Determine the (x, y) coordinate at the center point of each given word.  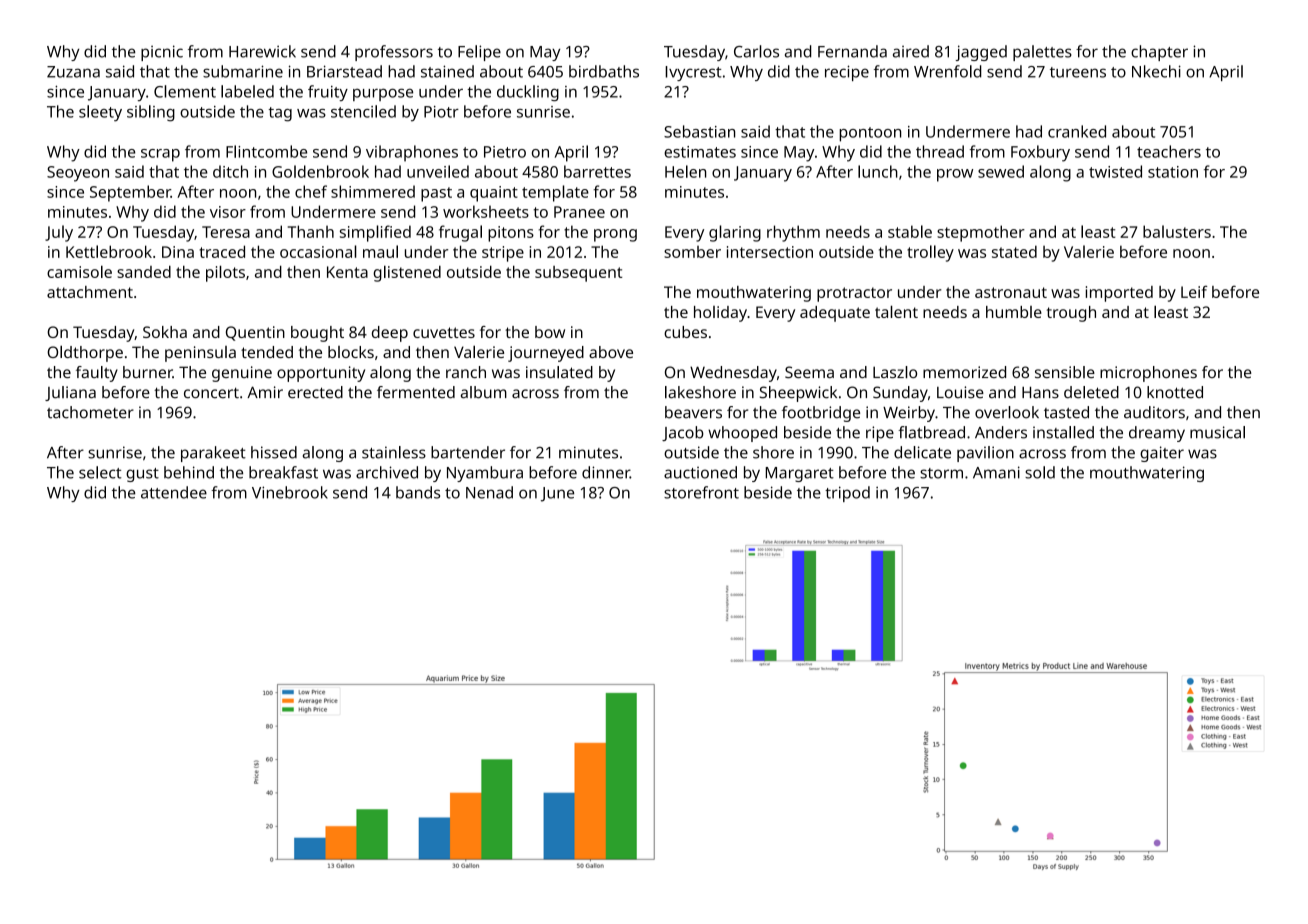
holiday (720, 314)
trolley (930, 253)
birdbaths (604, 71)
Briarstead (344, 71)
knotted (1175, 392)
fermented (416, 392)
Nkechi (1156, 71)
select (100, 472)
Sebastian (699, 131)
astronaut (1011, 292)
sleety (100, 113)
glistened (407, 273)
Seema (809, 372)
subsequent (578, 274)
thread (940, 151)
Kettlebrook (109, 251)
